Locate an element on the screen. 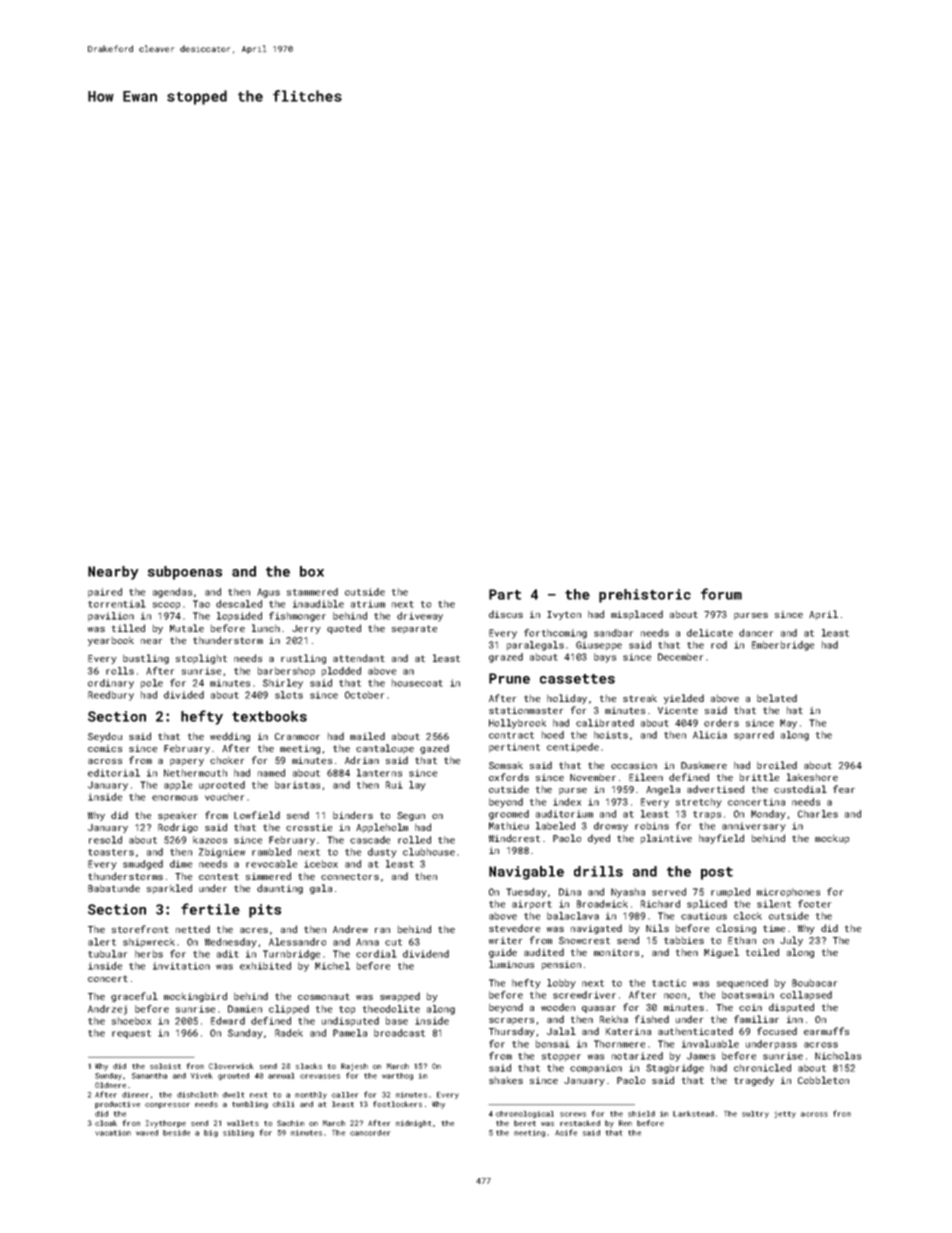  forum is located at coordinates (721, 594).
